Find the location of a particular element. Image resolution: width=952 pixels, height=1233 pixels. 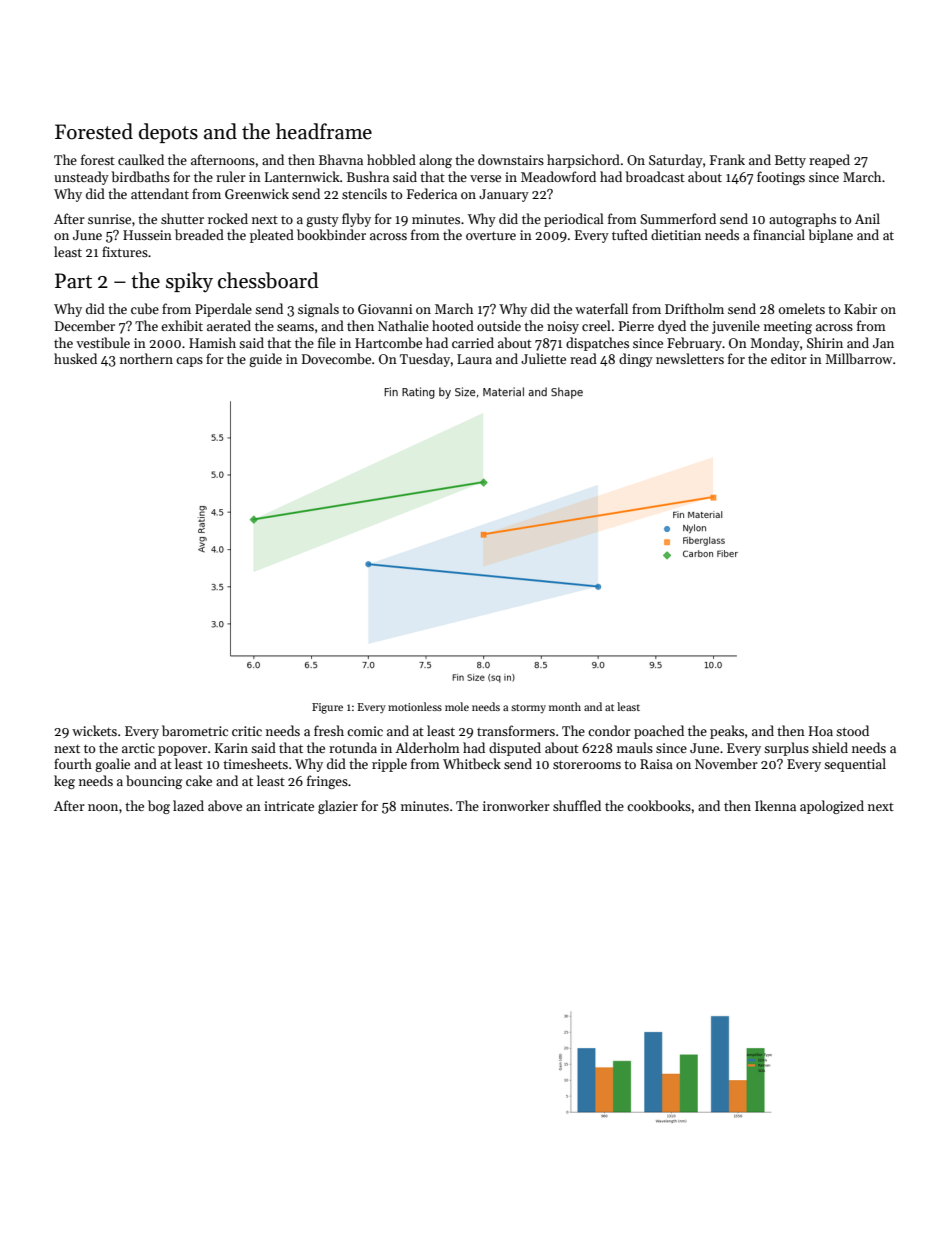

shuffled is located at coordinates (577, 805).
